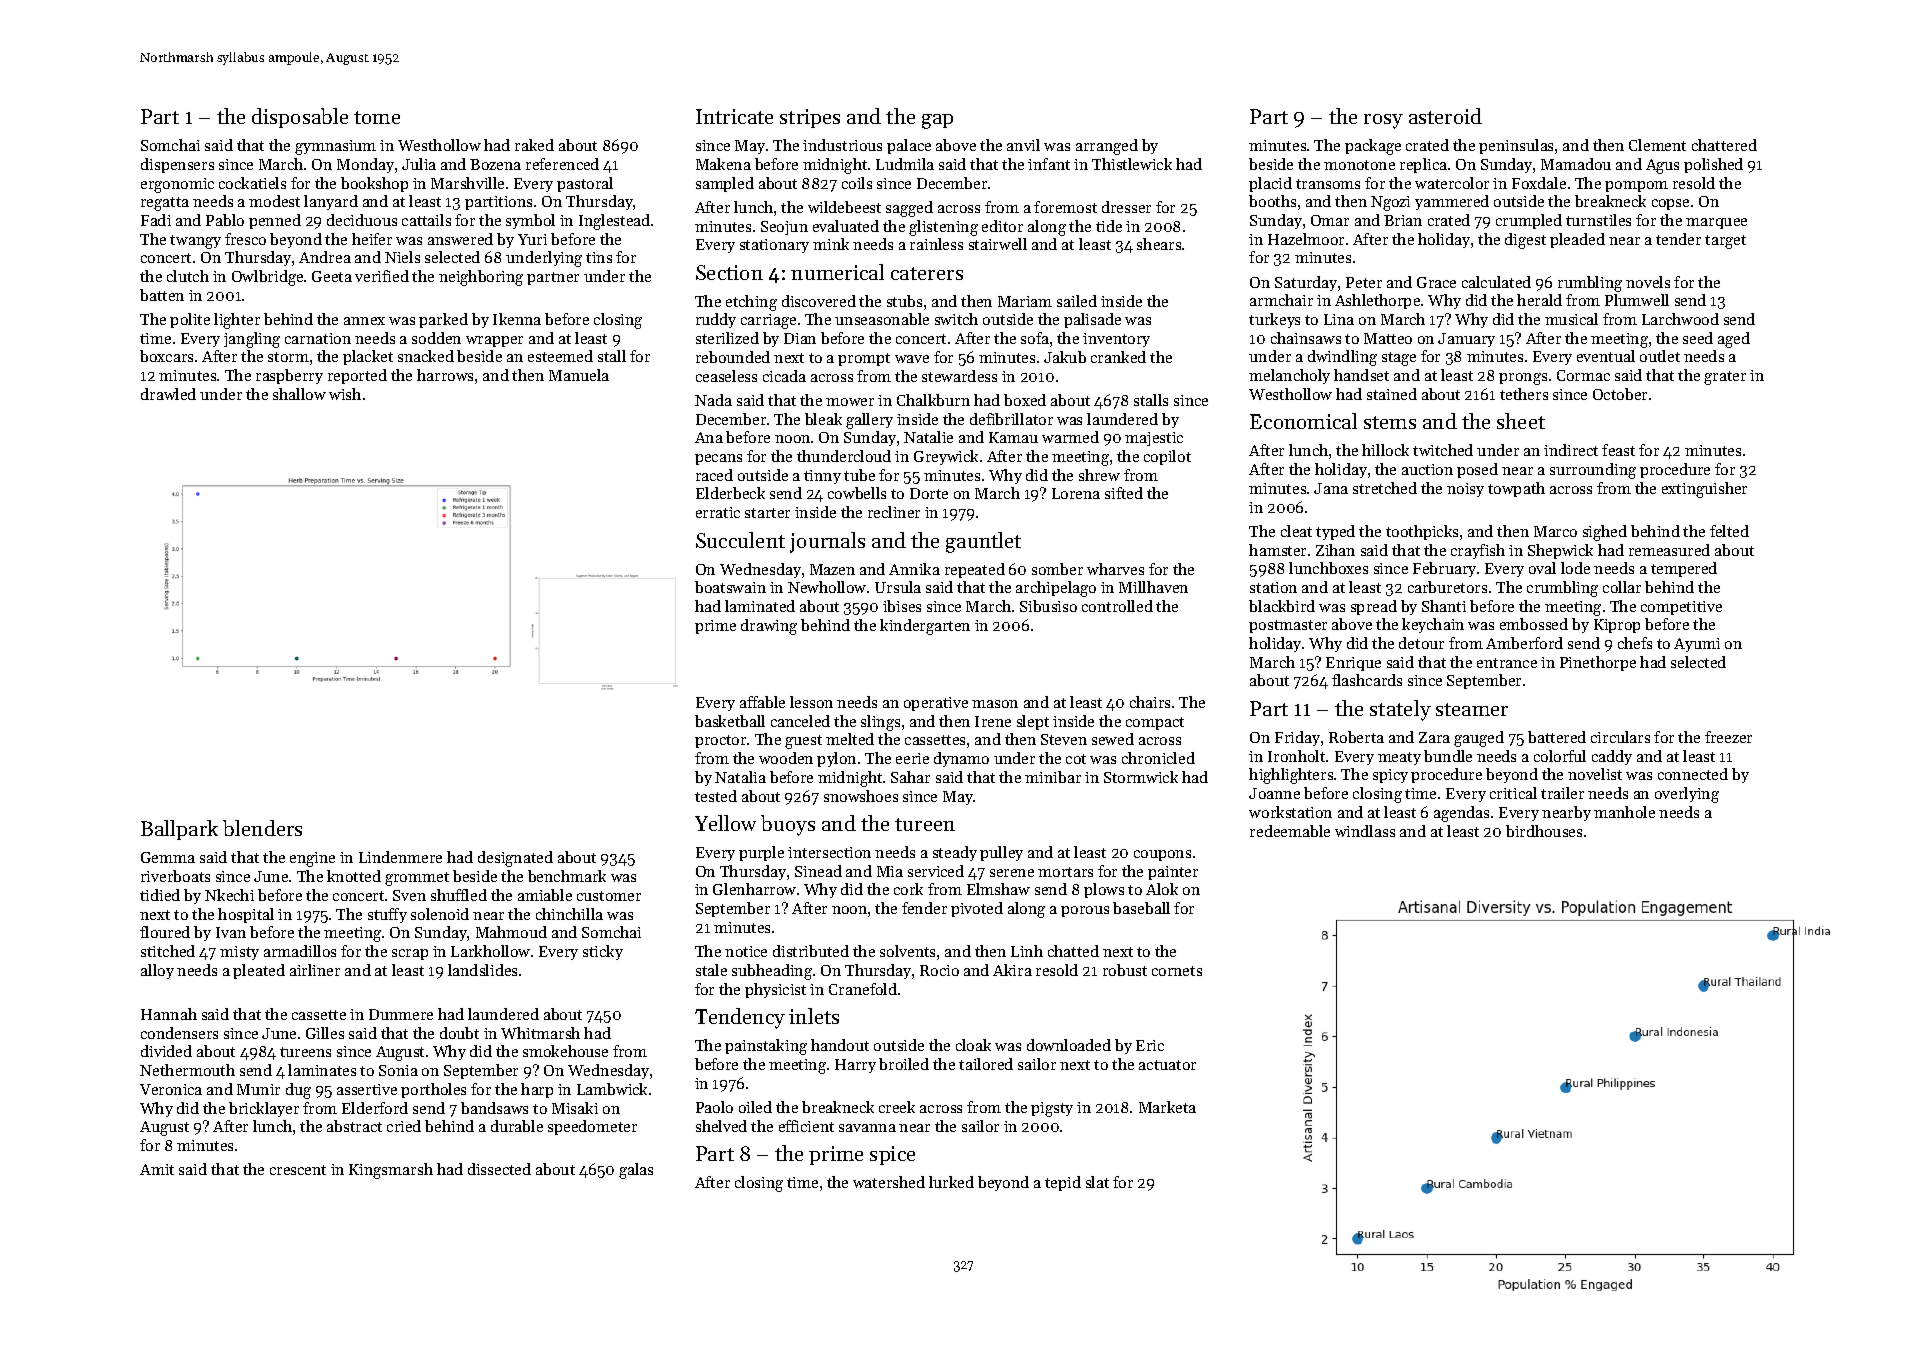  Describe the element at coordinates (400, 857) in the page. I see `Lindenmere` at that location.
